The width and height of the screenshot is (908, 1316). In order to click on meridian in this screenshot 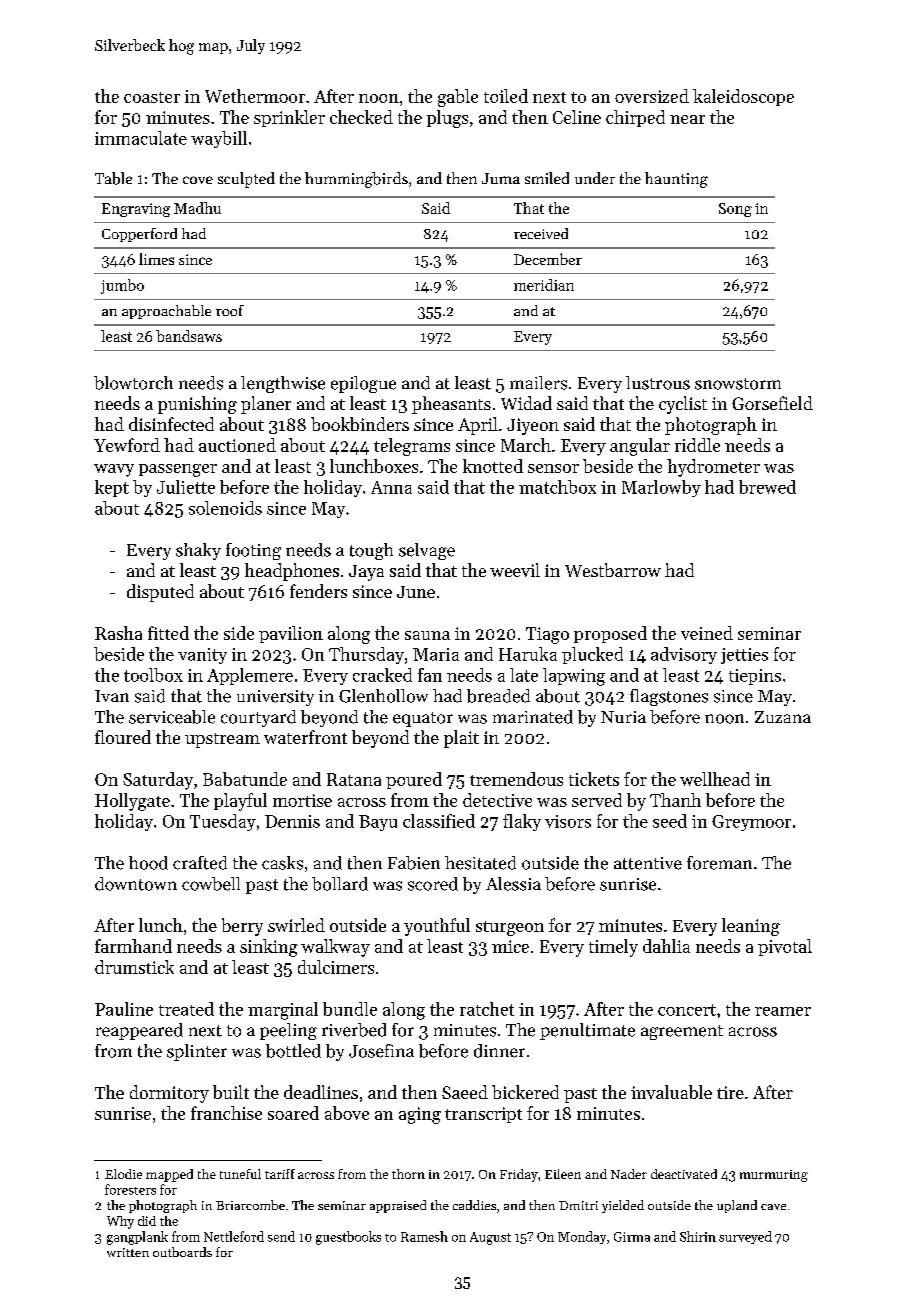, I will do `click(544, 285)`.
